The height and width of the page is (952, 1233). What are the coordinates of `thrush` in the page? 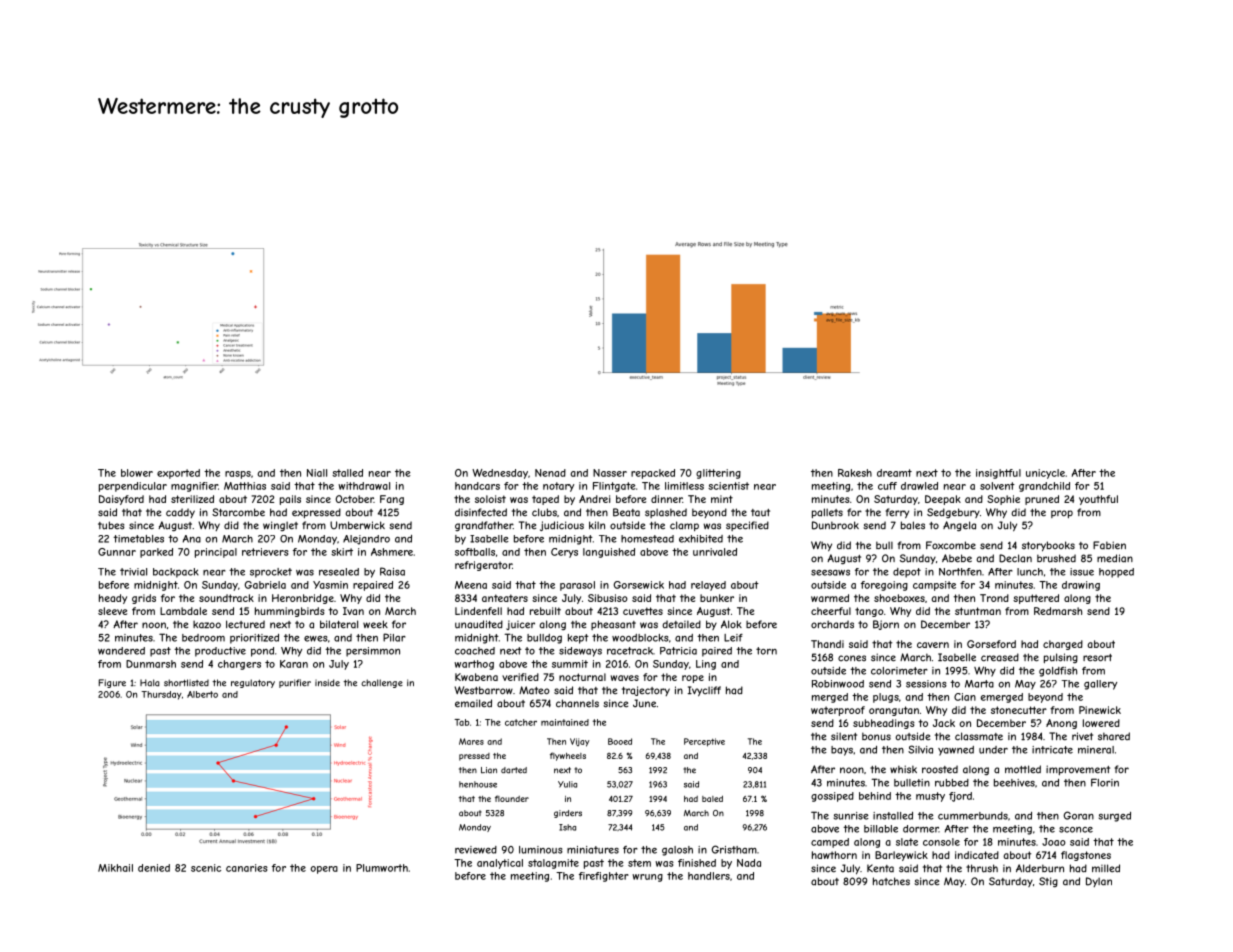 It's located at (982, 868).
